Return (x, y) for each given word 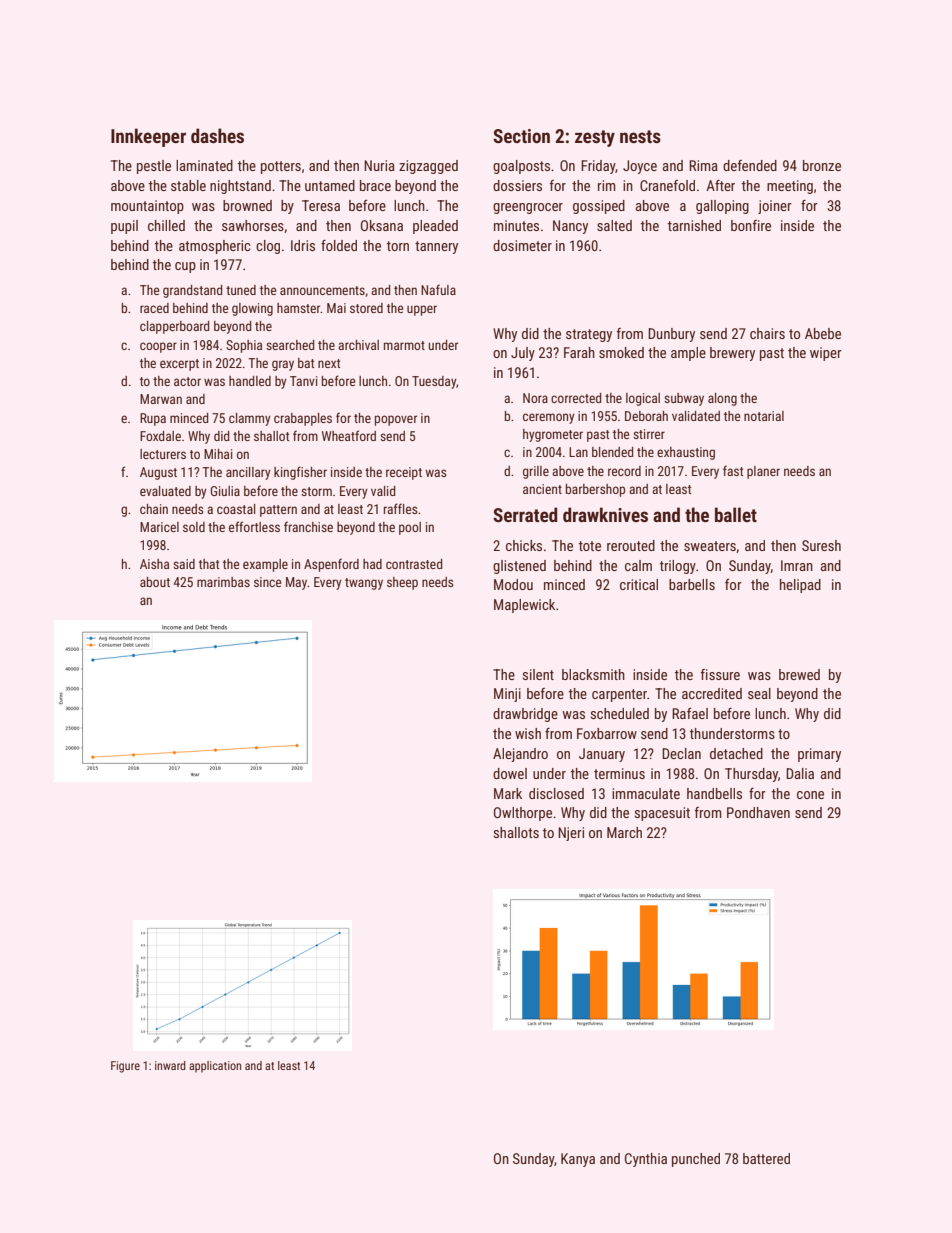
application (215, 1067)
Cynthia (646, 1160)
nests (640, 136)
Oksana (382, 225)
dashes (217, 135)
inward (170, 1065)
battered (766, 1158)
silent (538, 674)
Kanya (578, 1160)
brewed (799, 674)
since (267, 582)
